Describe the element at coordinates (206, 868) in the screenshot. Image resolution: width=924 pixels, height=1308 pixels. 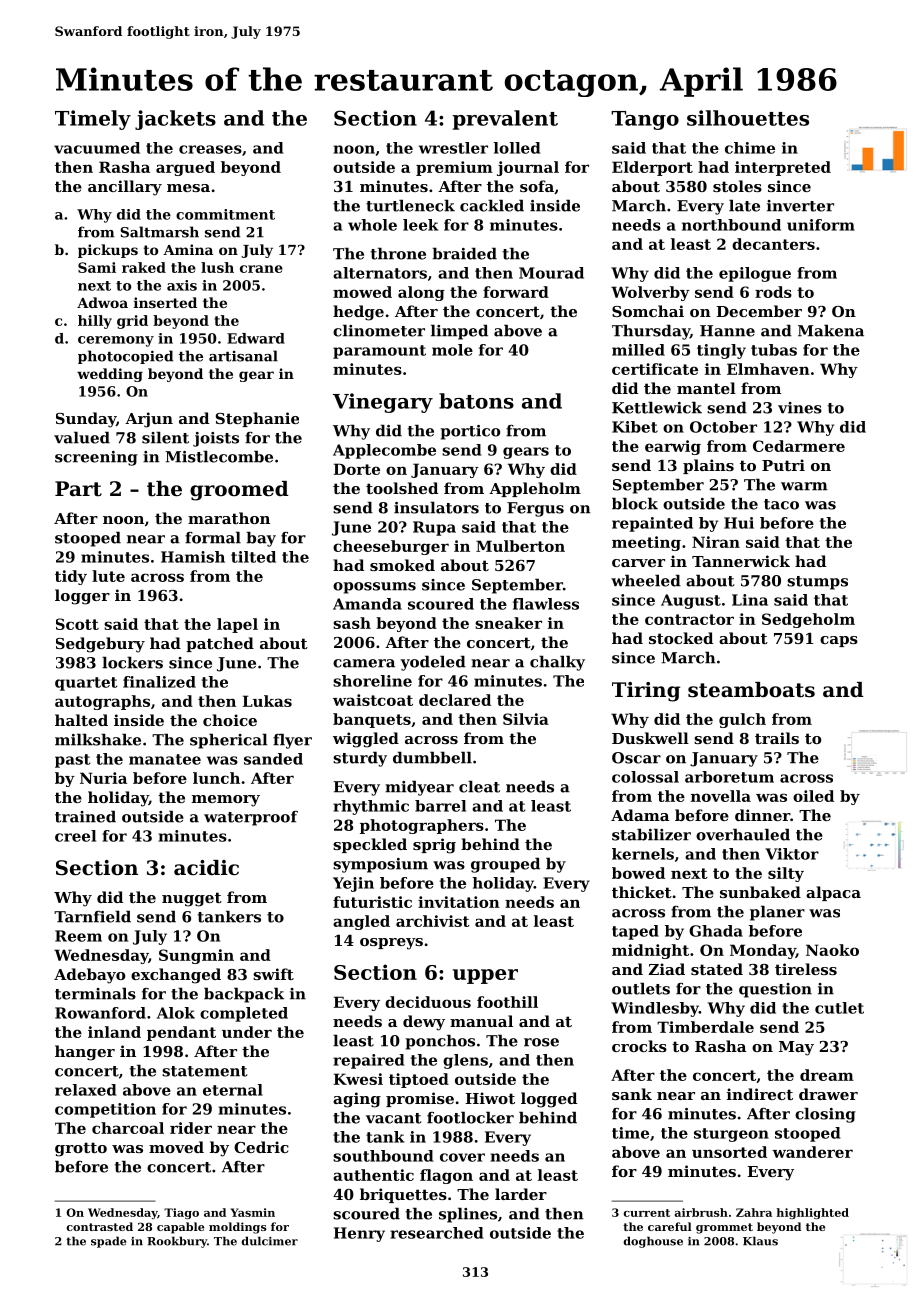
I see `acidic` at that location.
